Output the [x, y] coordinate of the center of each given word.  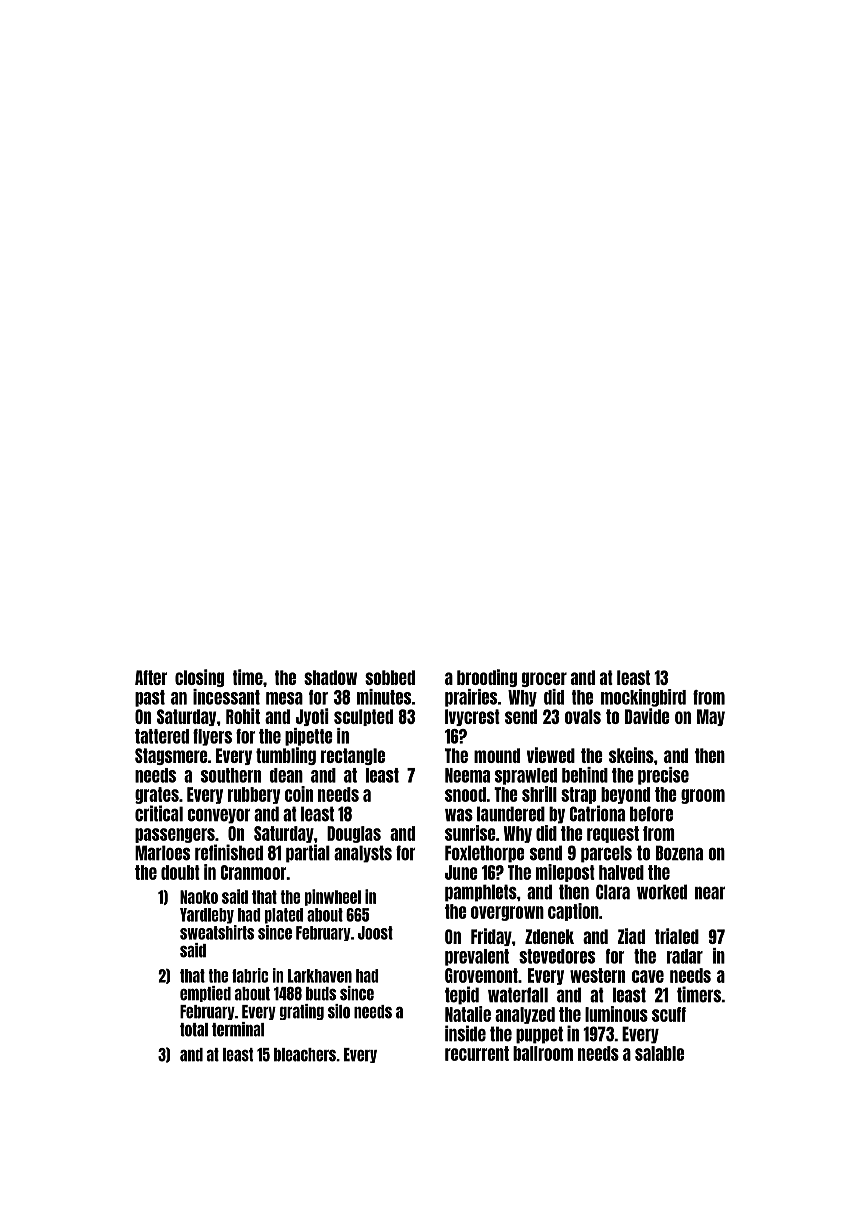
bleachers [305, 1055]
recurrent [477, 1053]
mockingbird [643, 698]
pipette [309, 737]
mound [497, 755]
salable [659, 1053]
